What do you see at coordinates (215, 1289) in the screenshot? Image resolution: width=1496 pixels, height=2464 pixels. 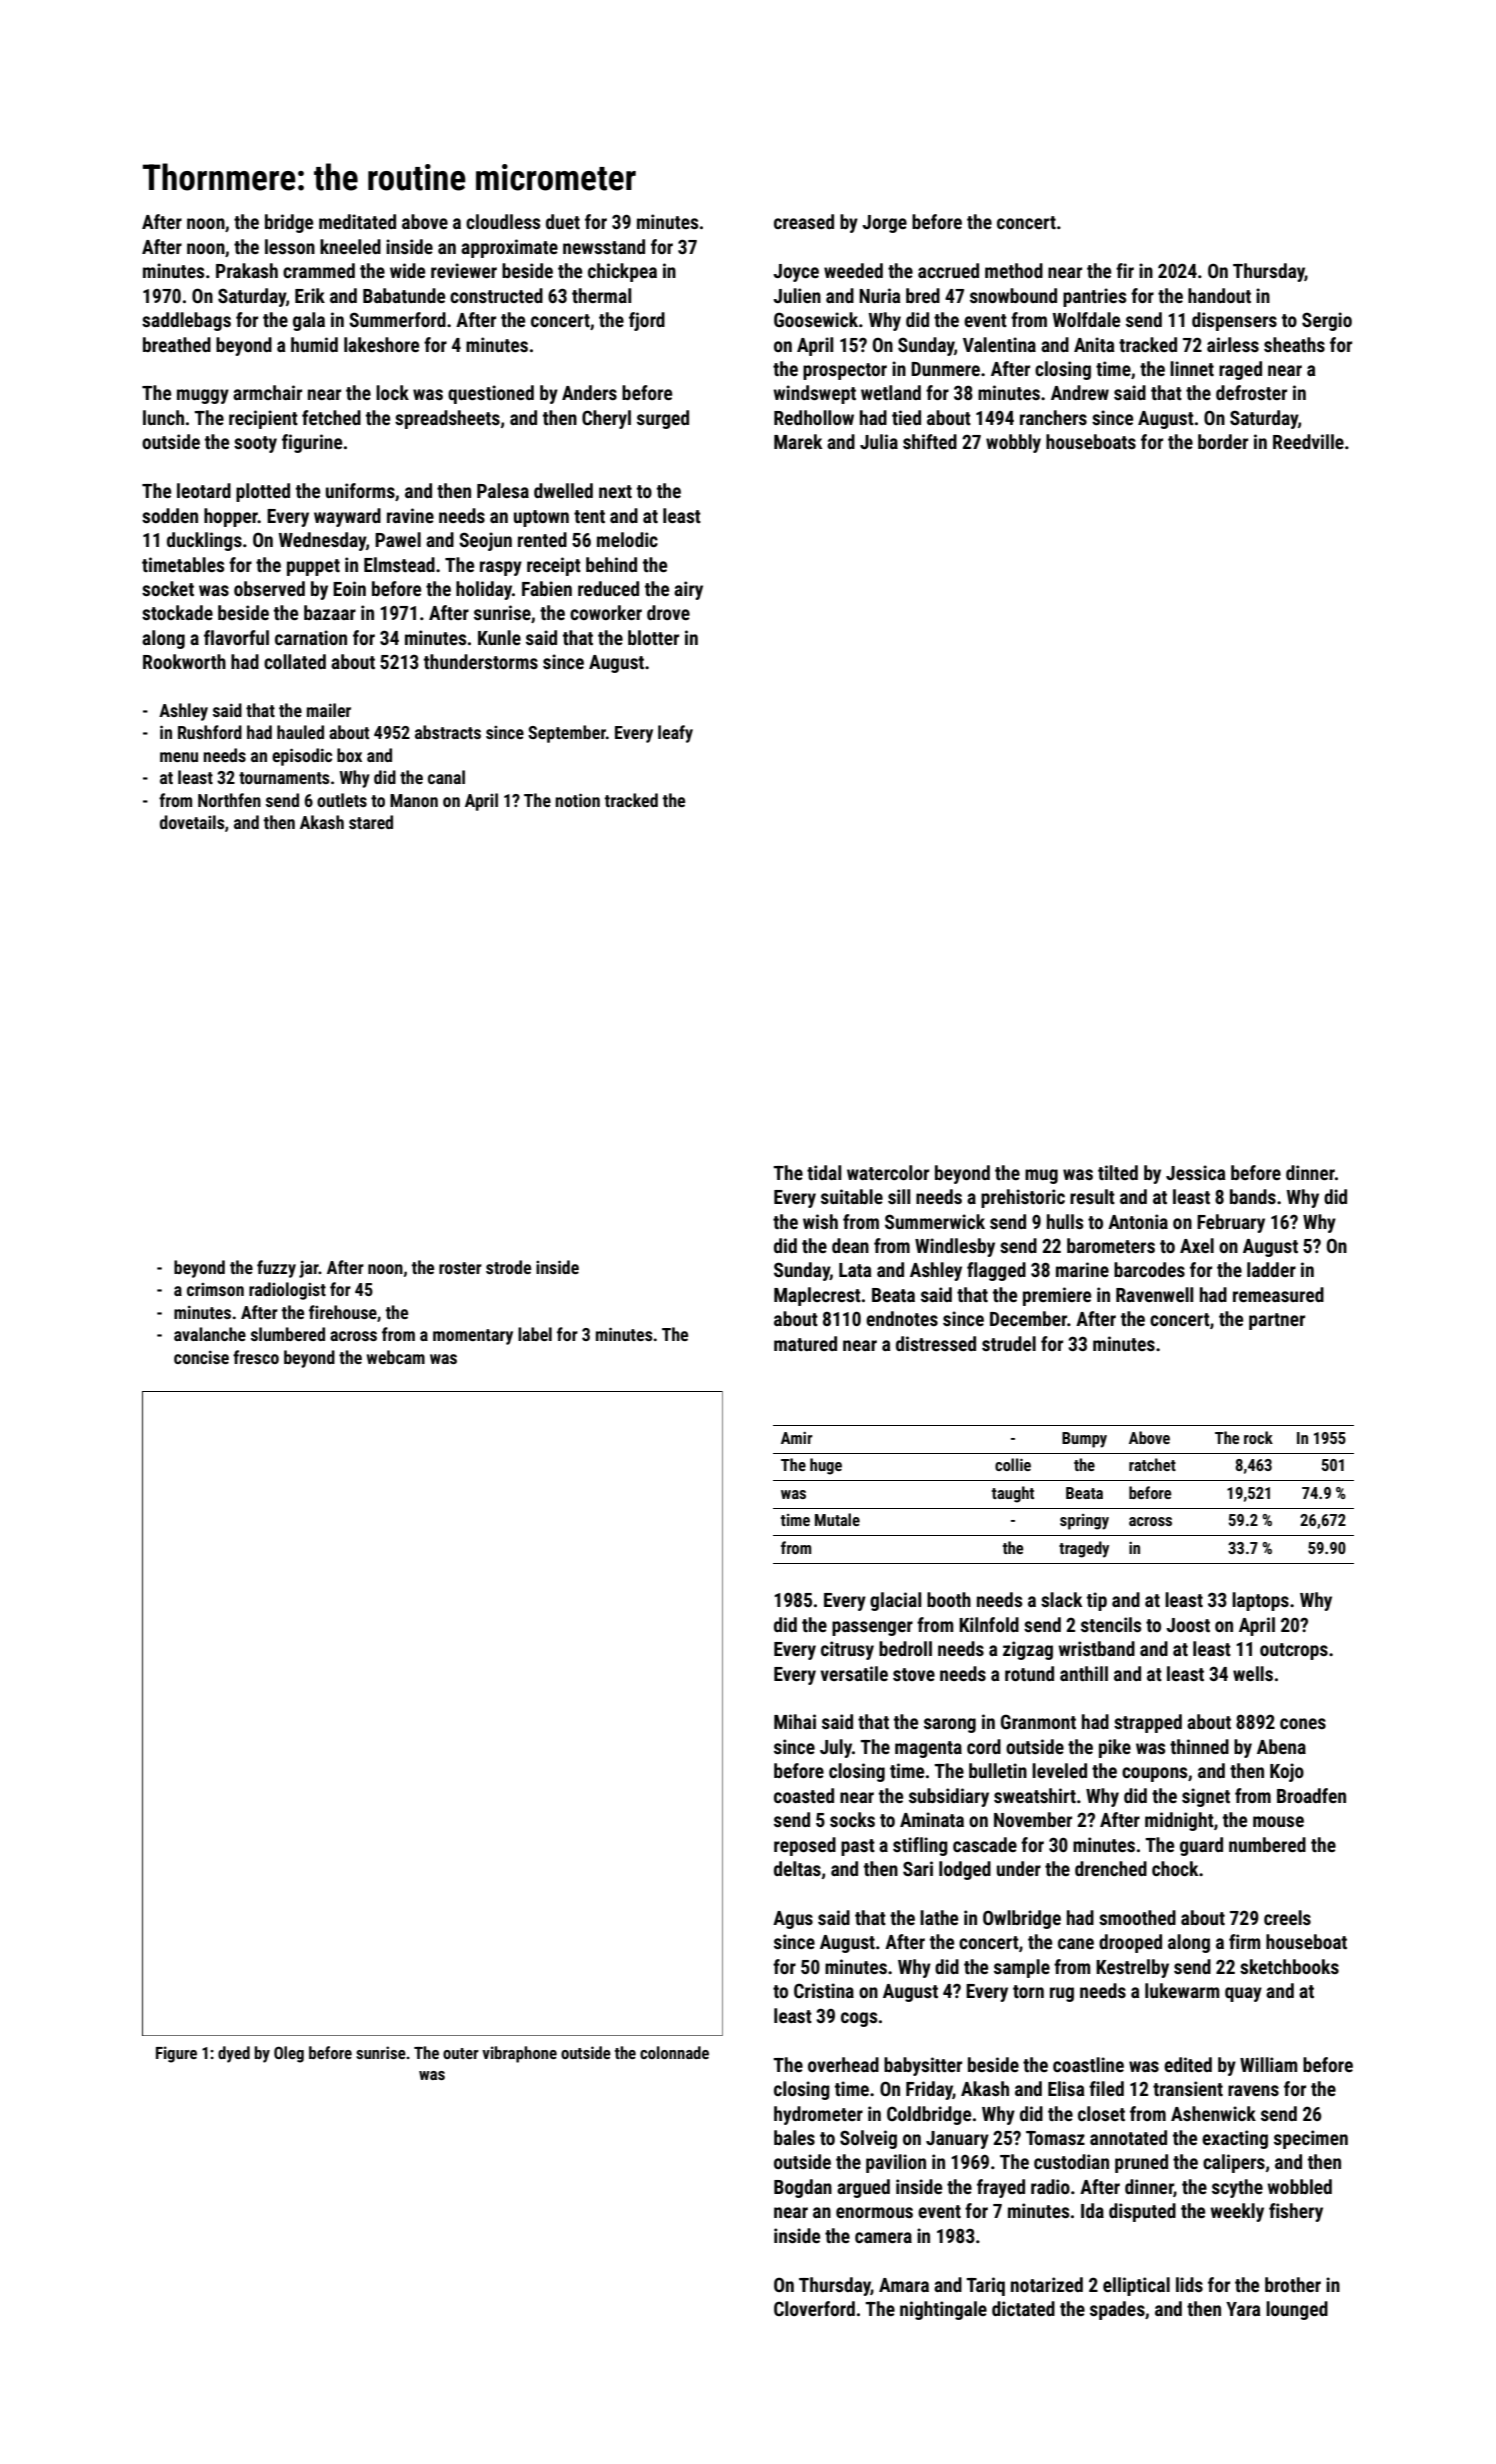 I see `crimson` at bounding box center [215, 1289].
